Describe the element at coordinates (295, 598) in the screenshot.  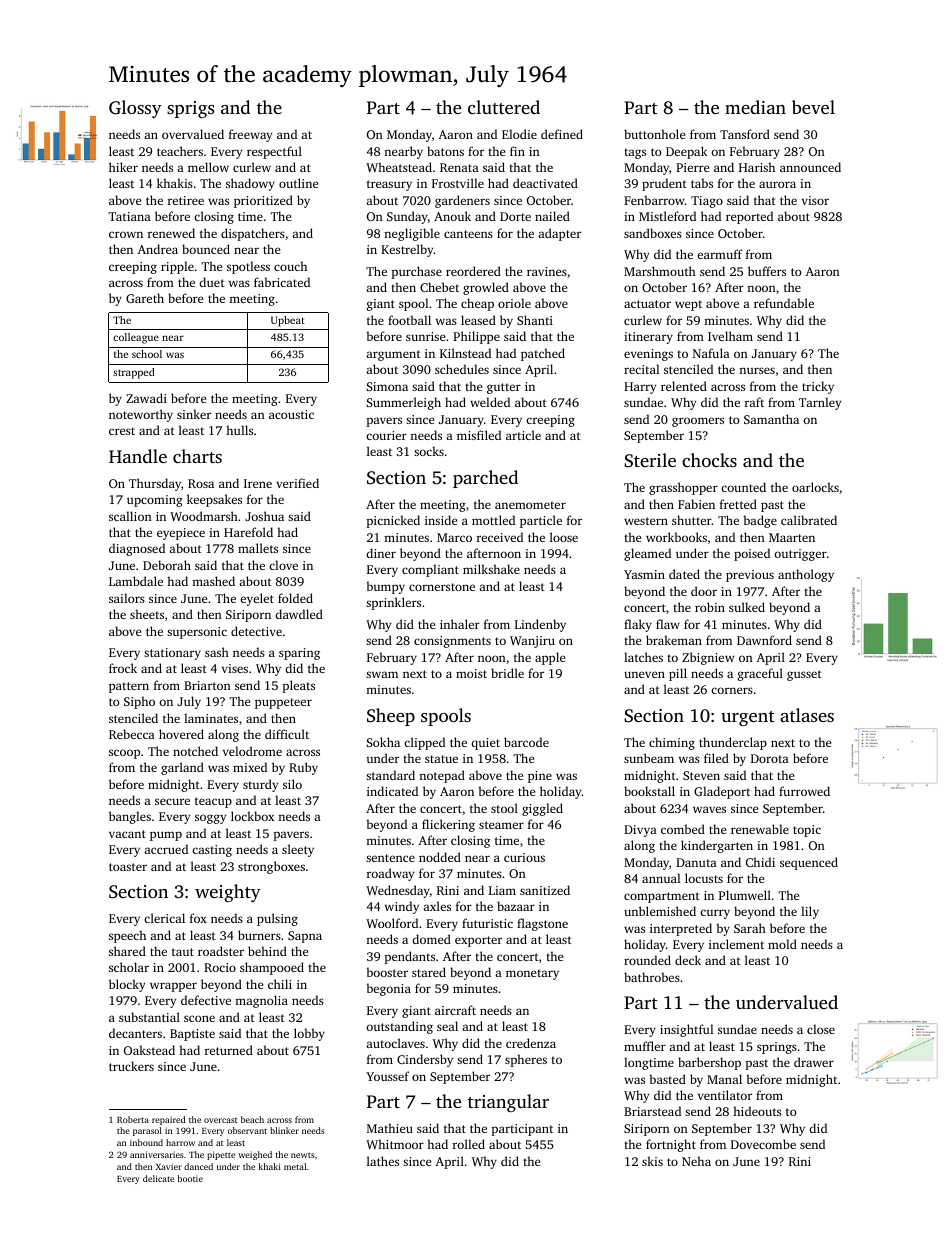
I see `folded` at that location.
